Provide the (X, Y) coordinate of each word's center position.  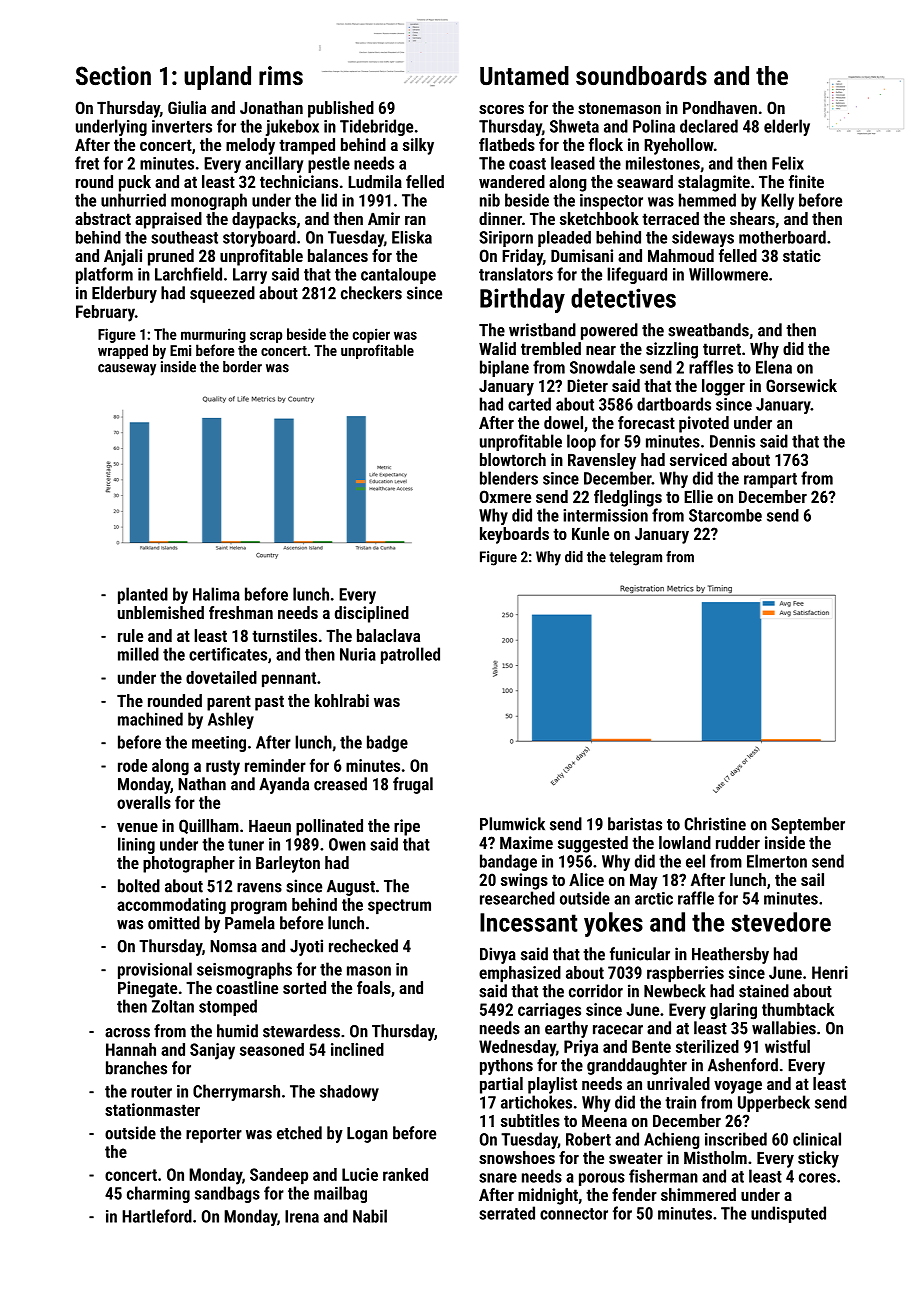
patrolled (410, 655)
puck (135, 183)
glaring (733, 1011)
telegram (635, 558)
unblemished (161, 612)
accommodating (171, 906)
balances (338, 255)
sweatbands (708, 330)
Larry (250, 276)
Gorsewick (801, 385)
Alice (586, 879)
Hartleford (157, 1216)
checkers (371, 293)
